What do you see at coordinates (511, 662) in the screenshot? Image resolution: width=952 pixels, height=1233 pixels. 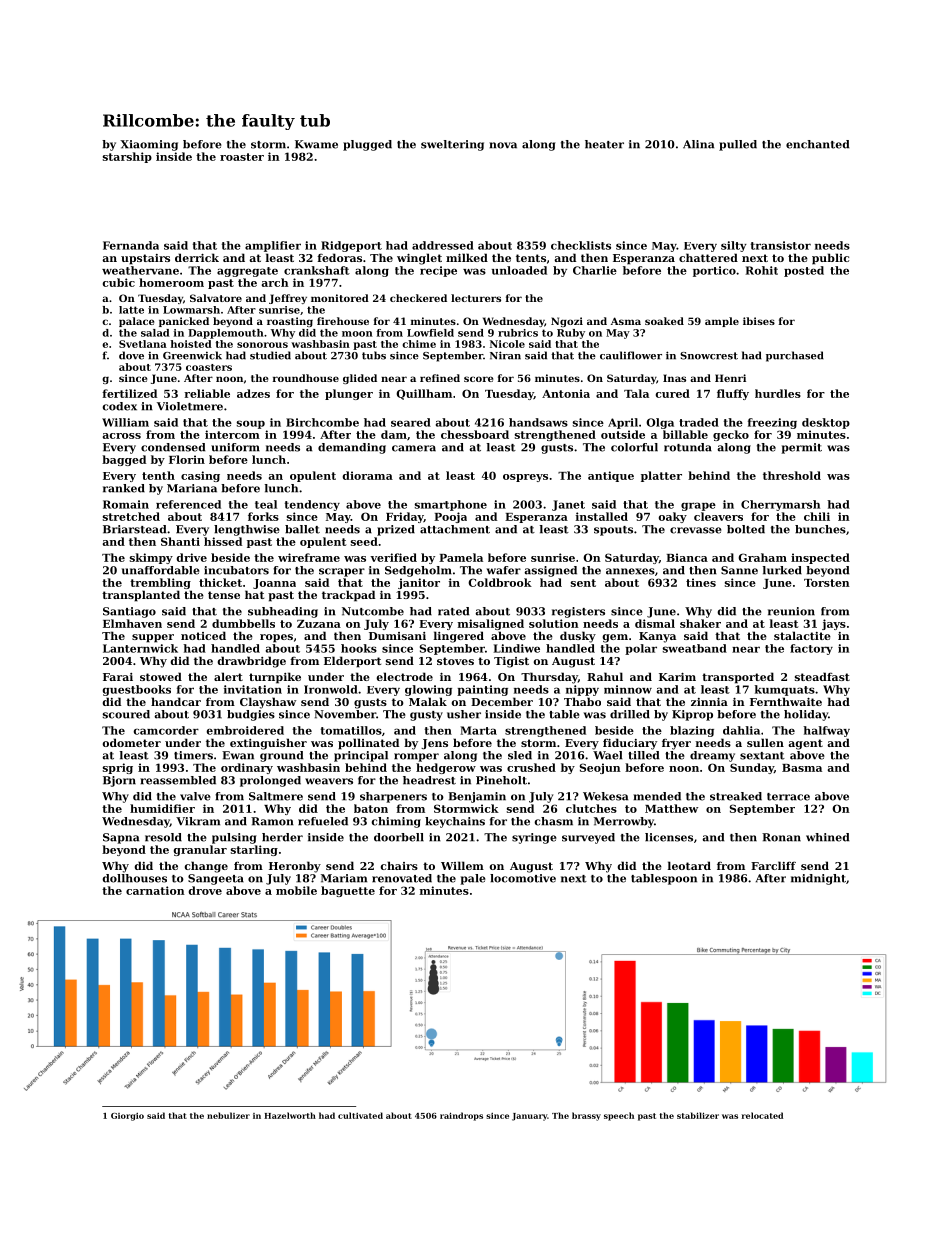 I see `Tigist` at bounding box center [511, 662].
